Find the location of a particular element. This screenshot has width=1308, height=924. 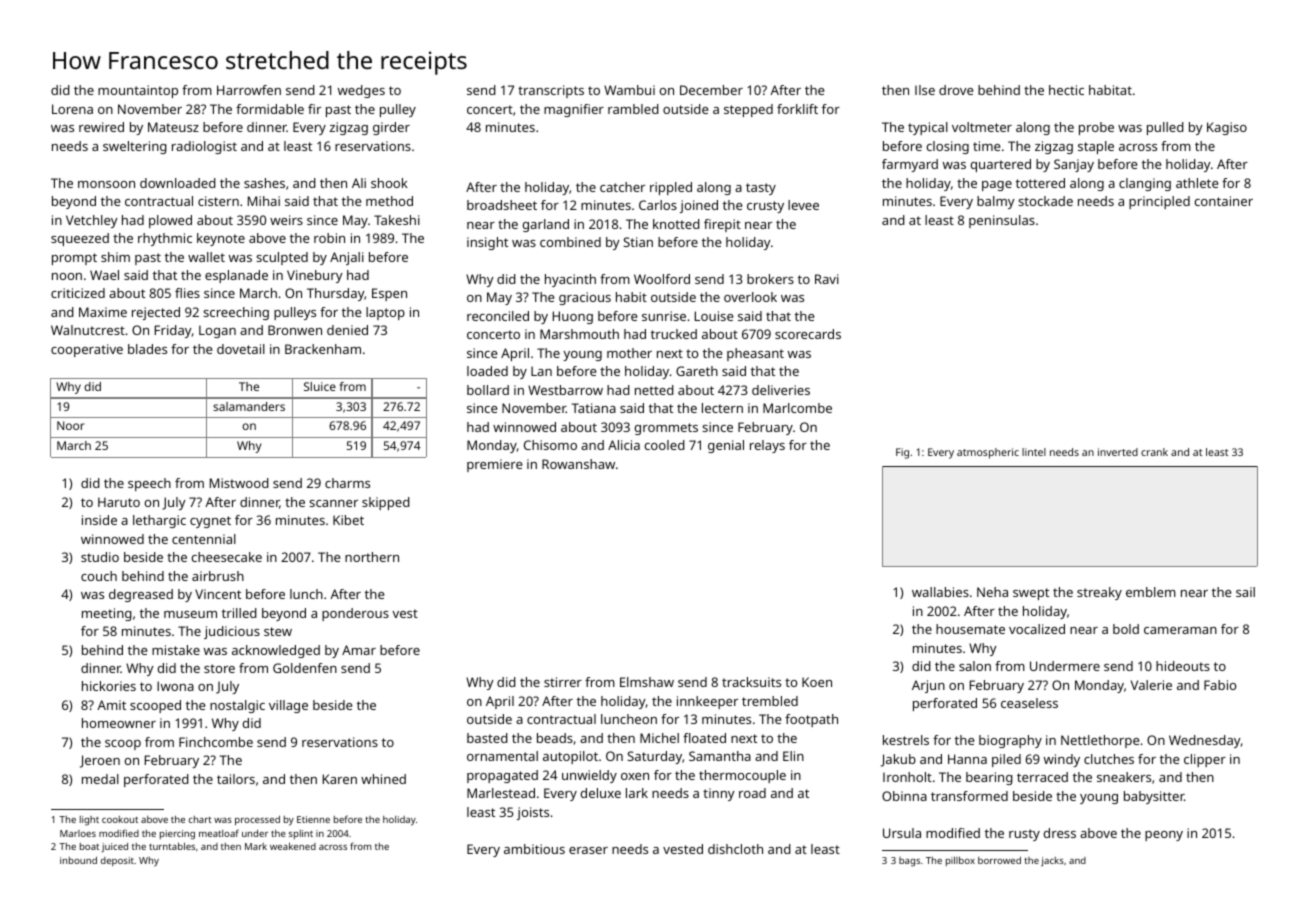

Jeroen is located at coordinates (100, 761).
